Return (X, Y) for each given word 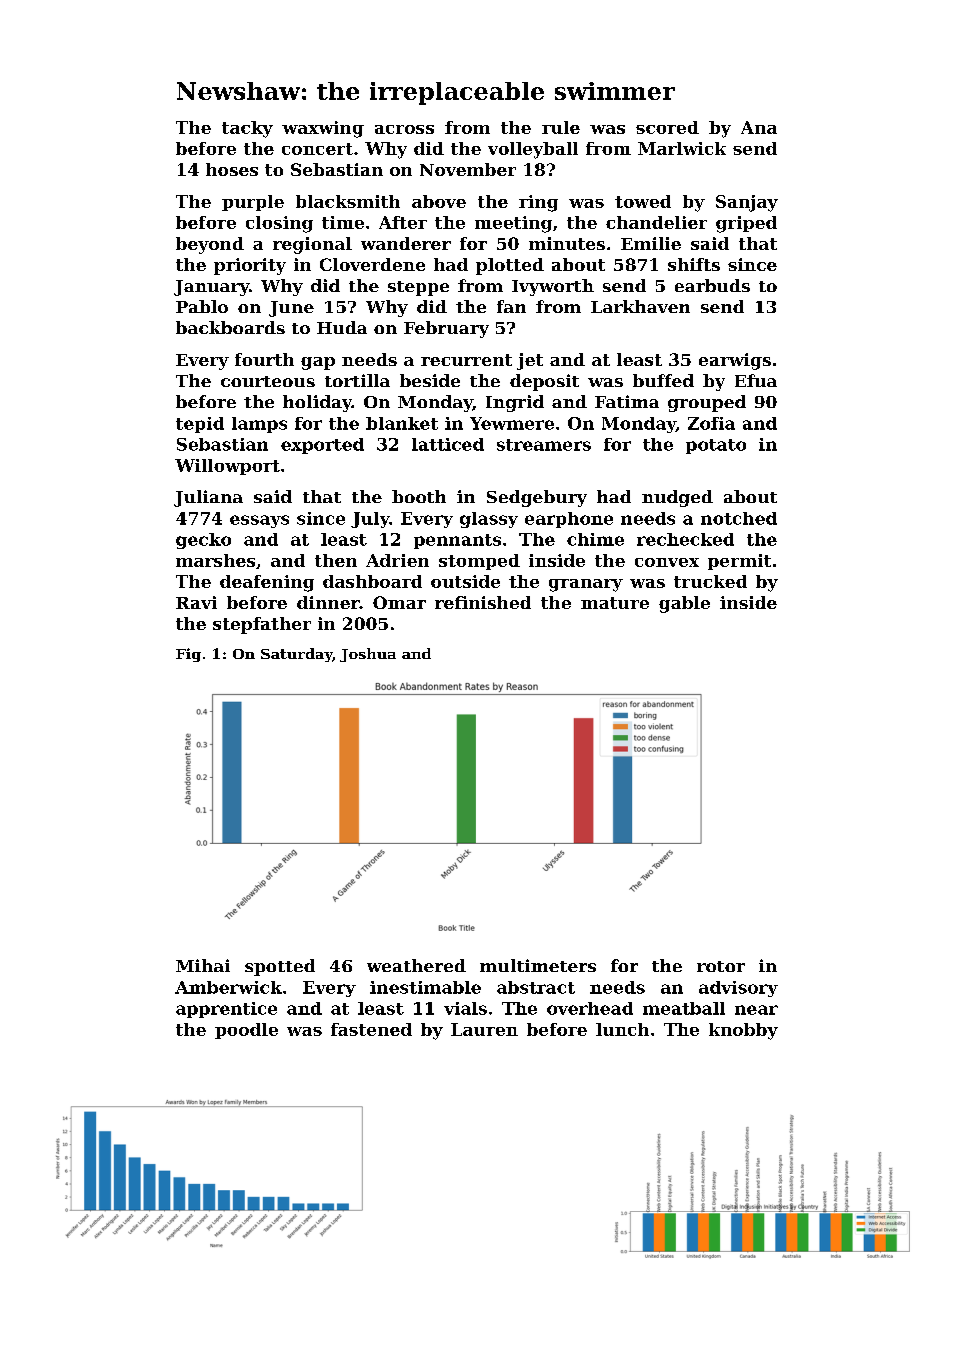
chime (595, 539)
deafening (267, 583)
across (404, 129)
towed (643, 201)
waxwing (323, 129)
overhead (590, 1008)
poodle (246, 1031)
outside (465, 581)
